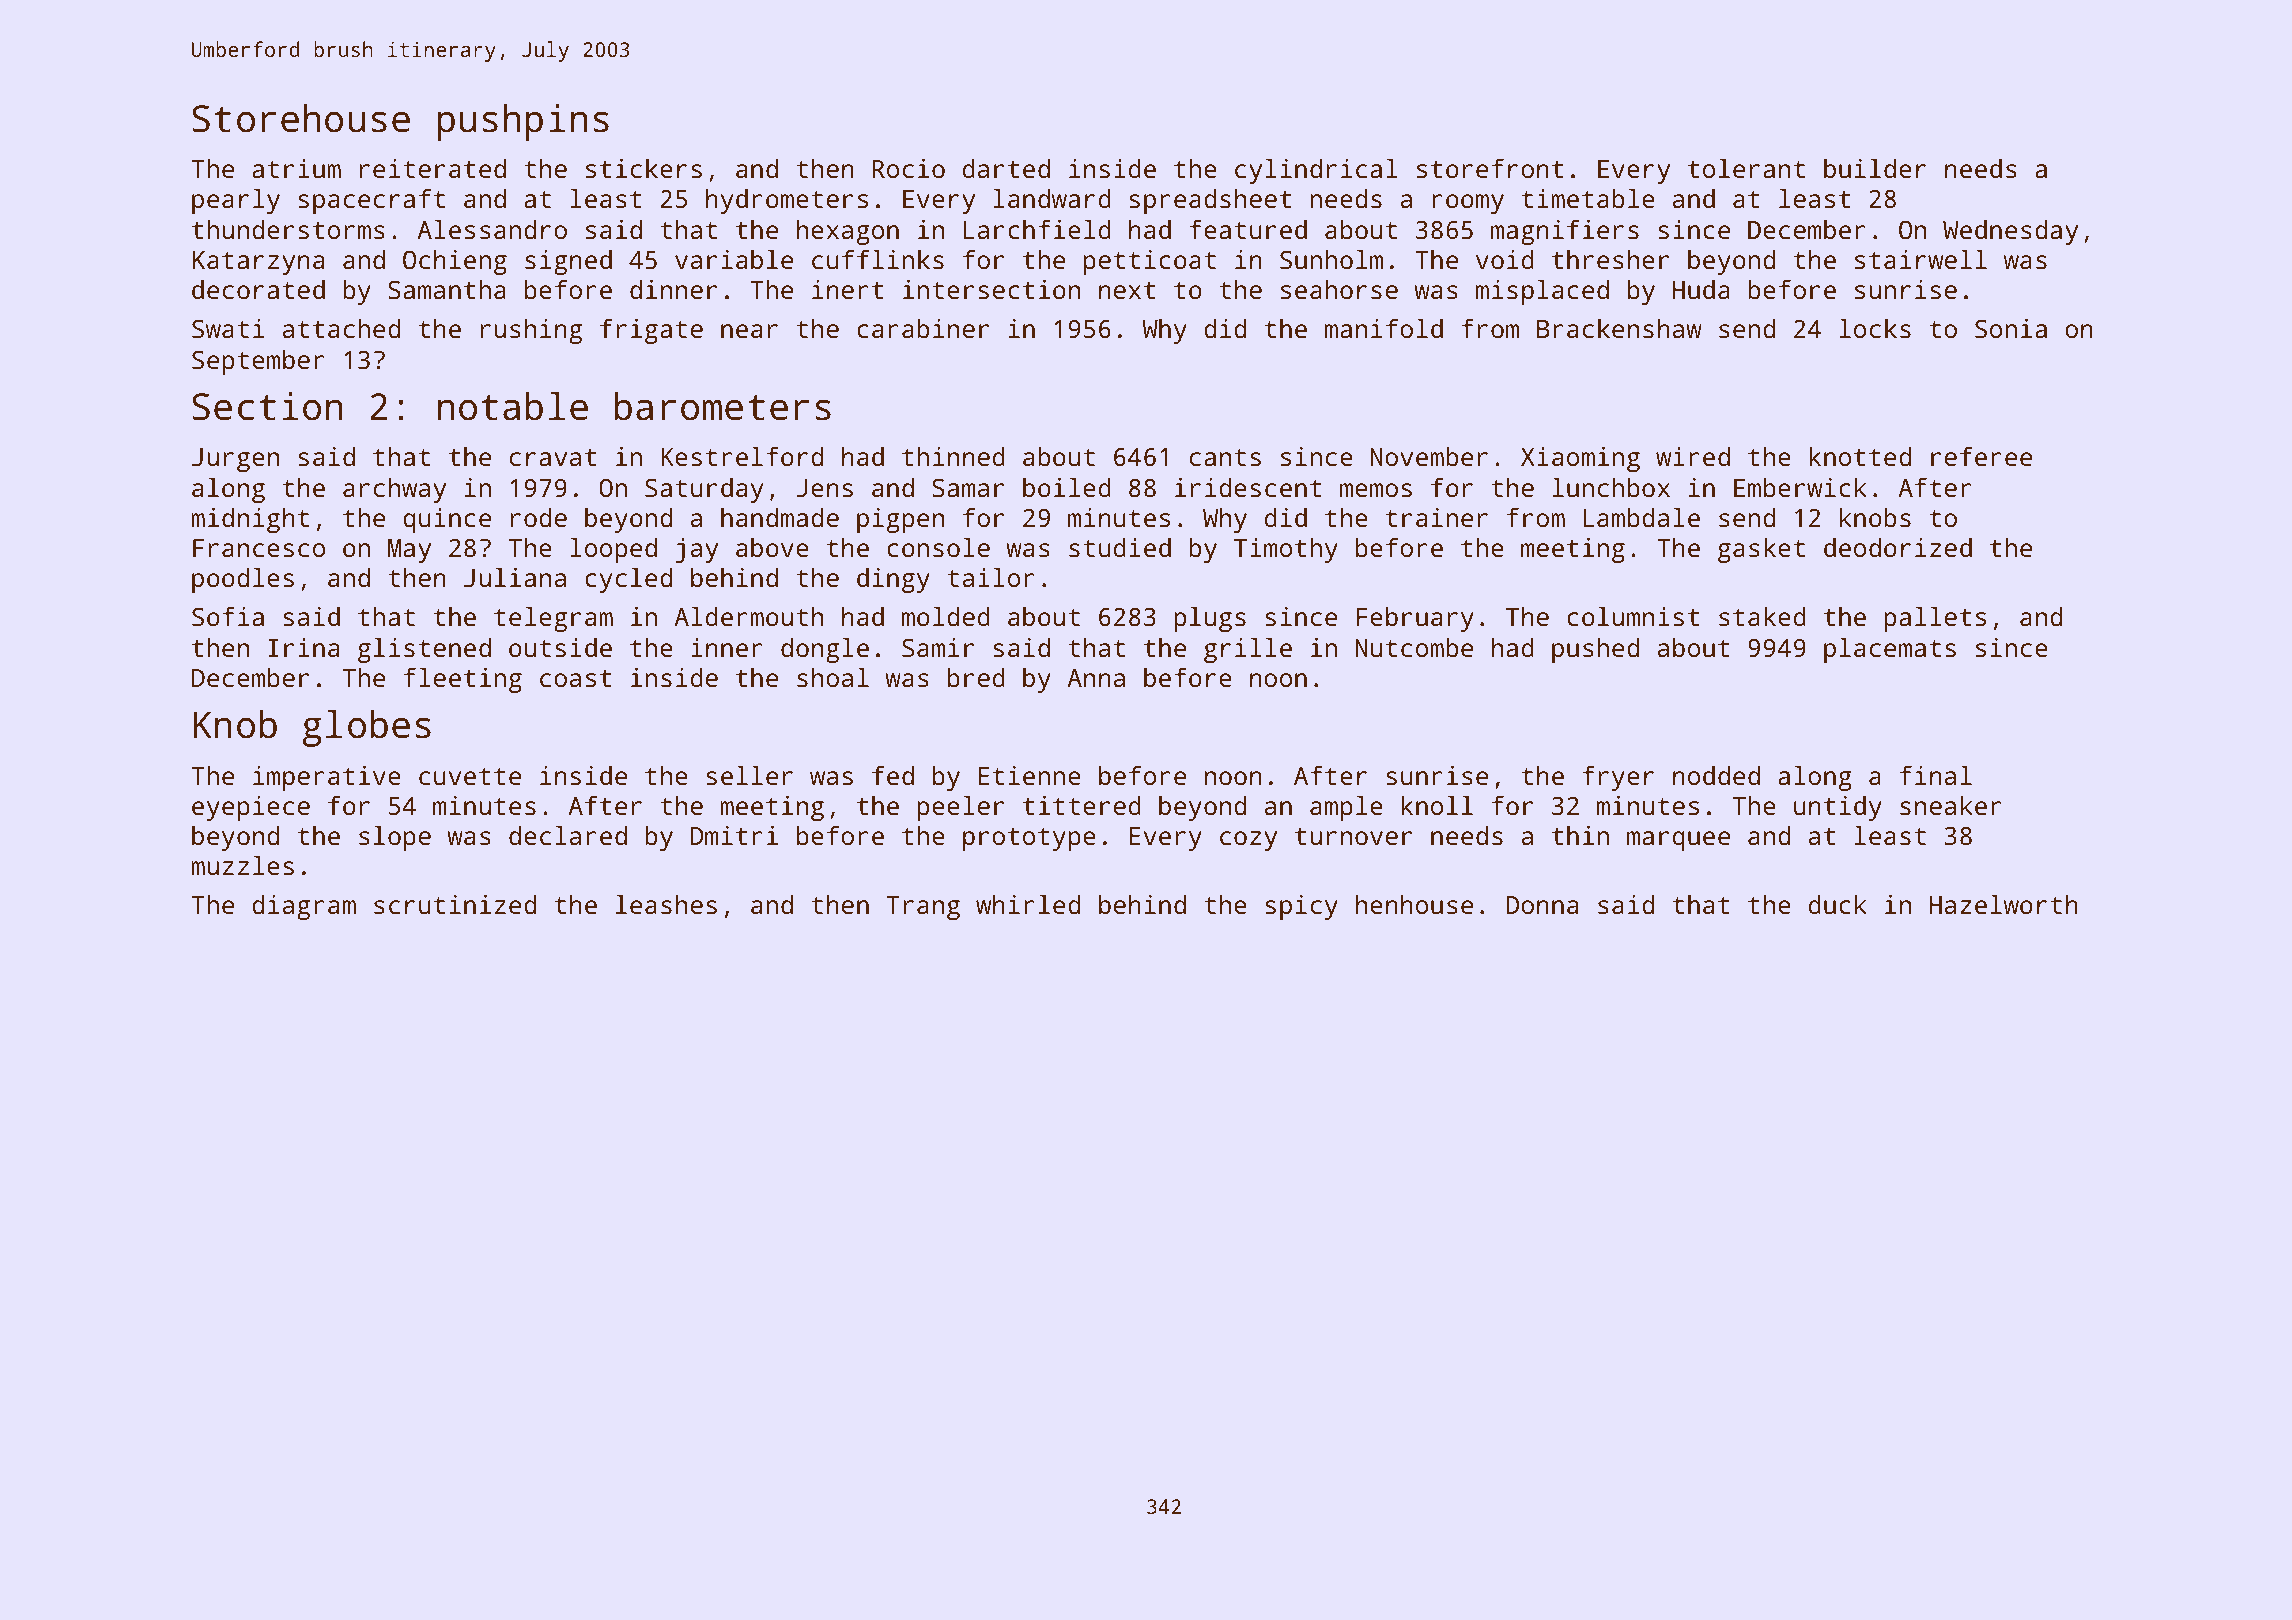 The width and height of the page is (2292, 1620). I want to click on muzzles, so click(242, 865).
